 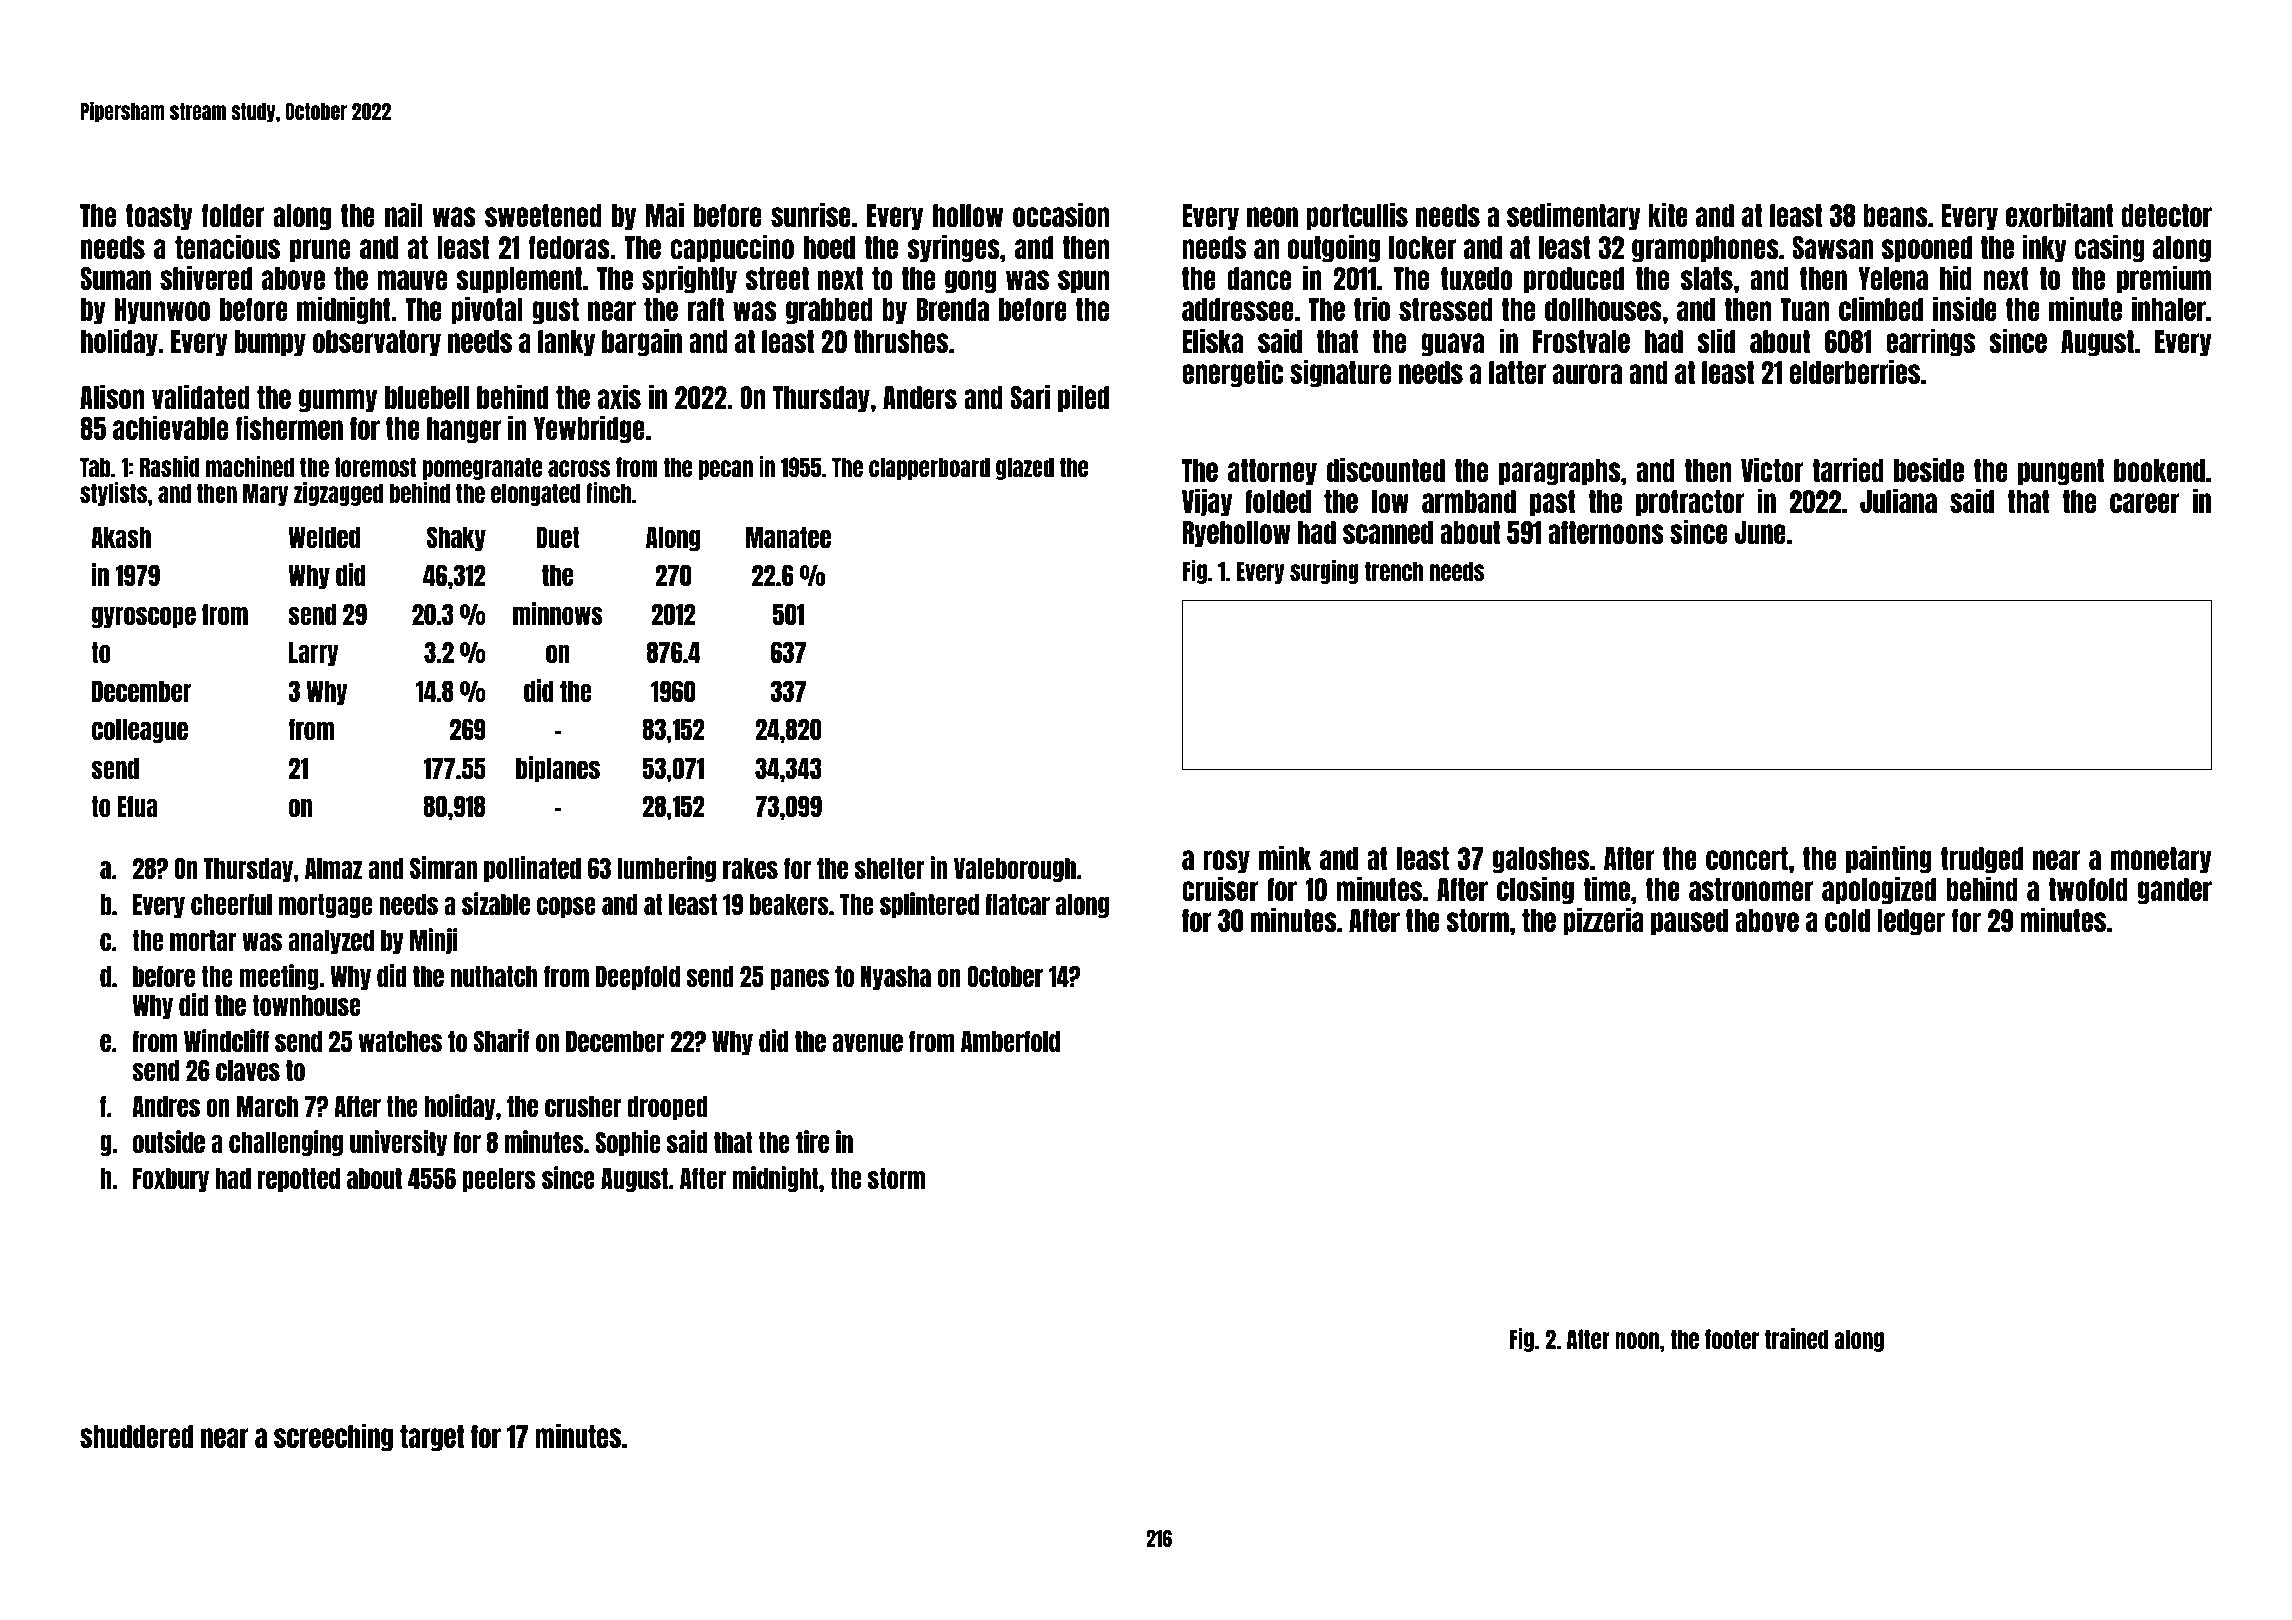 What do you see at coordinates (432, 1438) in the screenshot?
I see `target` at bounding box center [432, 1438].
